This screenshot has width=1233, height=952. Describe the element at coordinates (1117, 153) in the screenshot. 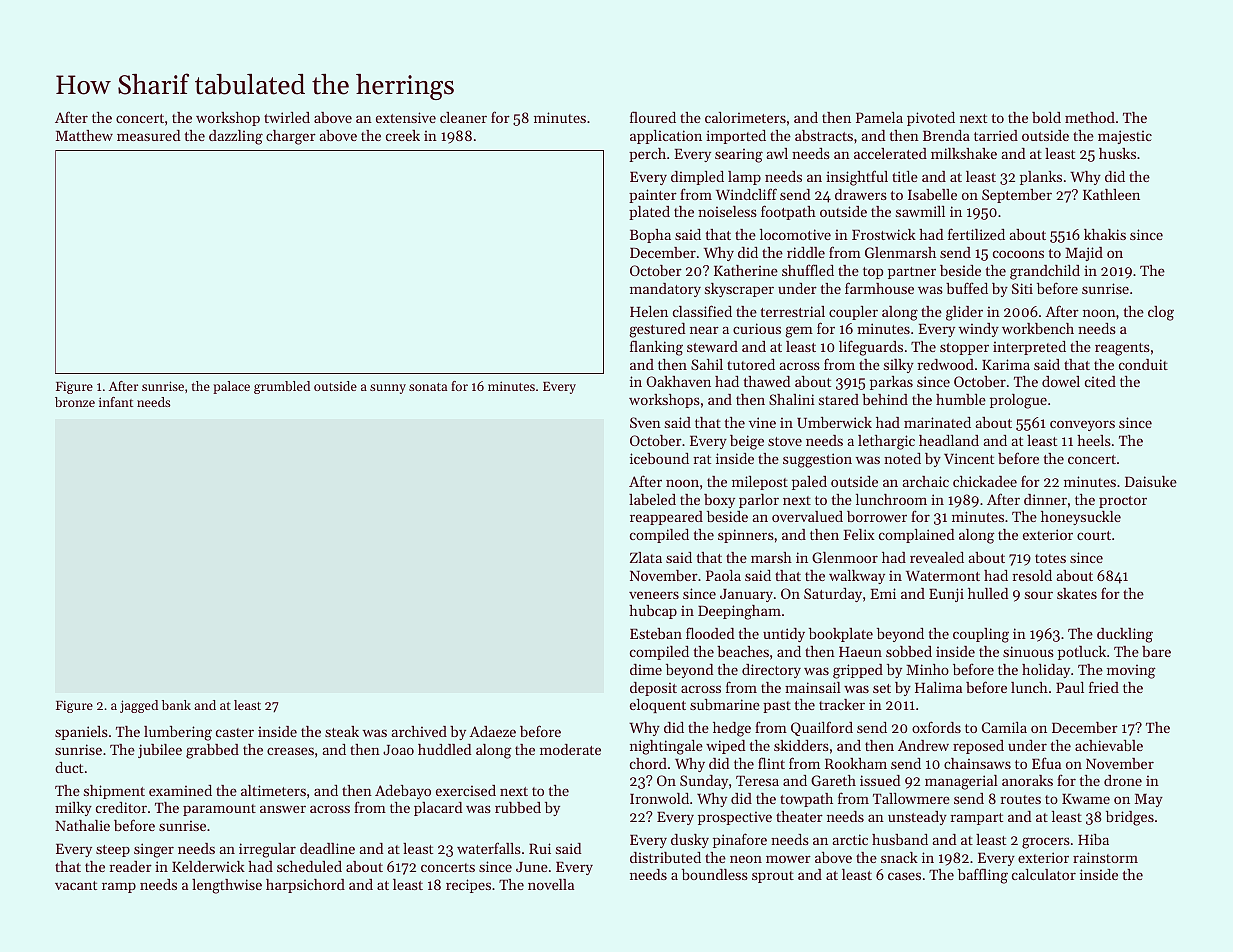

I see `husks` at that location.
